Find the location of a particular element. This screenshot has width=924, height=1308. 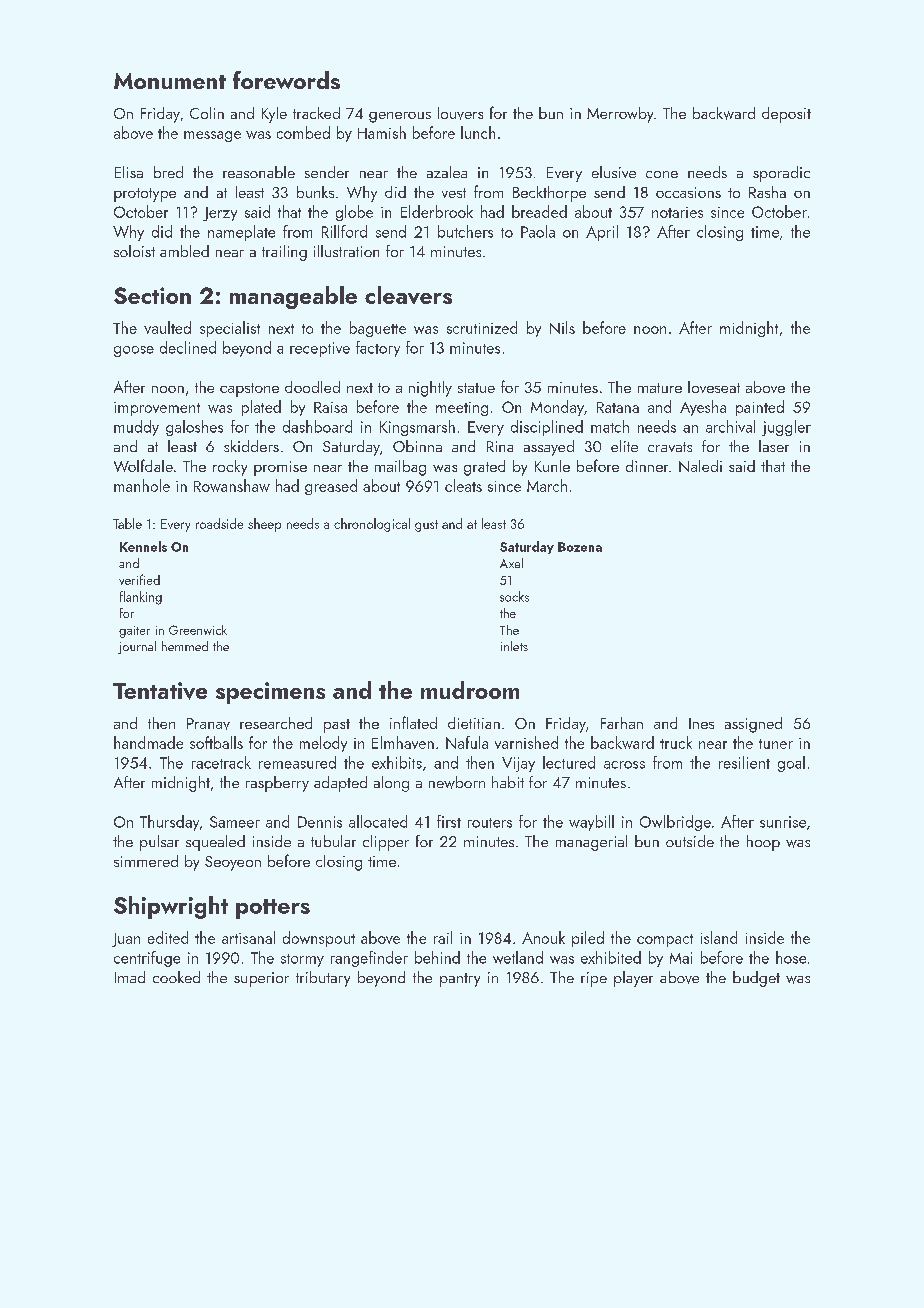

Merrowby is located at coordinates (620, 115).
